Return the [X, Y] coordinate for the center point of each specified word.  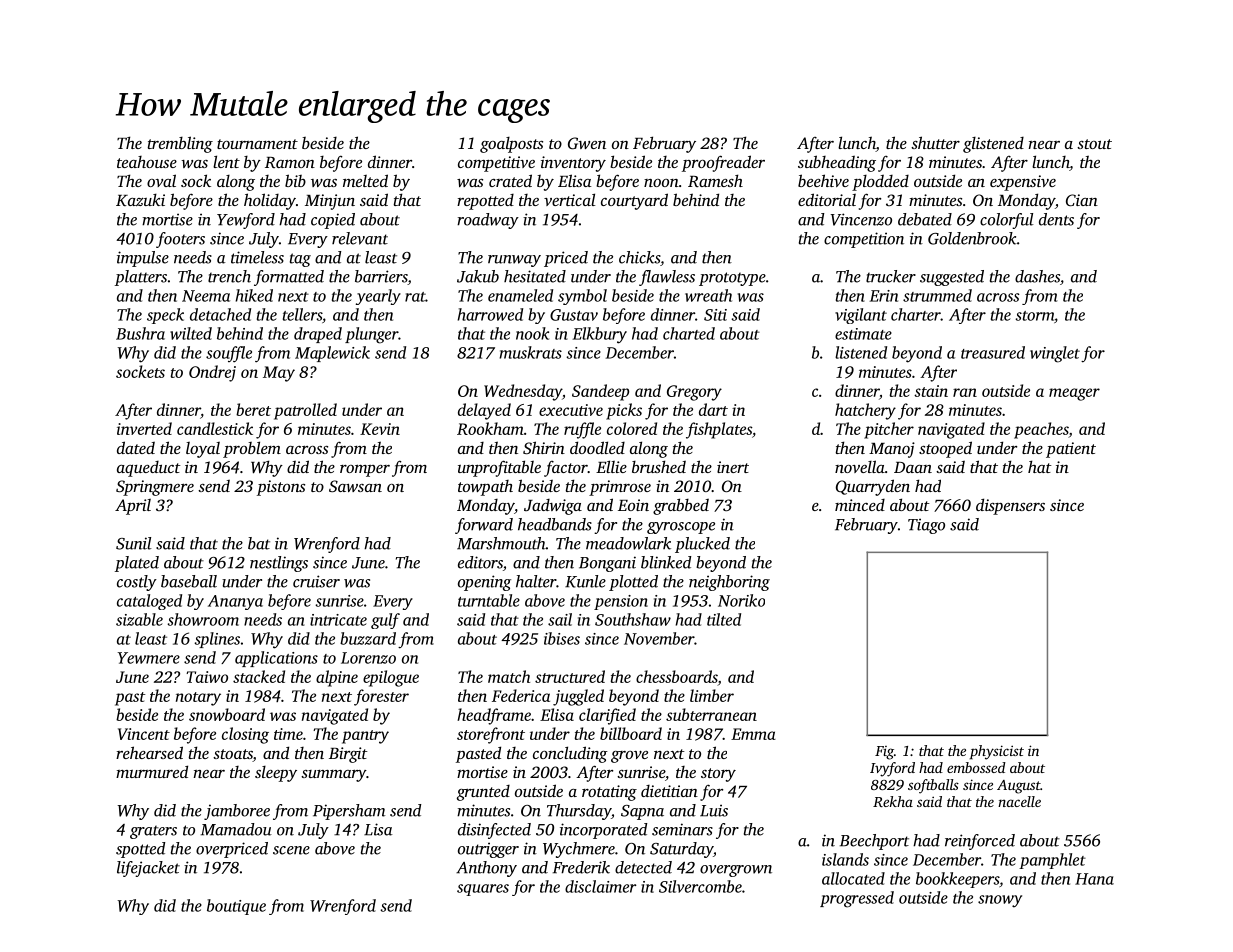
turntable [489, 600]
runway [514, 261]
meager [1074, 394]
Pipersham [349, 812]
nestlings [279, 564]
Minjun [330, 202]
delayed [484, 411]
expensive [1023, 183]
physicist [997, 752]
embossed [976, 767]
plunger [371, 335]
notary [198, 699]
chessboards [677, 676]
